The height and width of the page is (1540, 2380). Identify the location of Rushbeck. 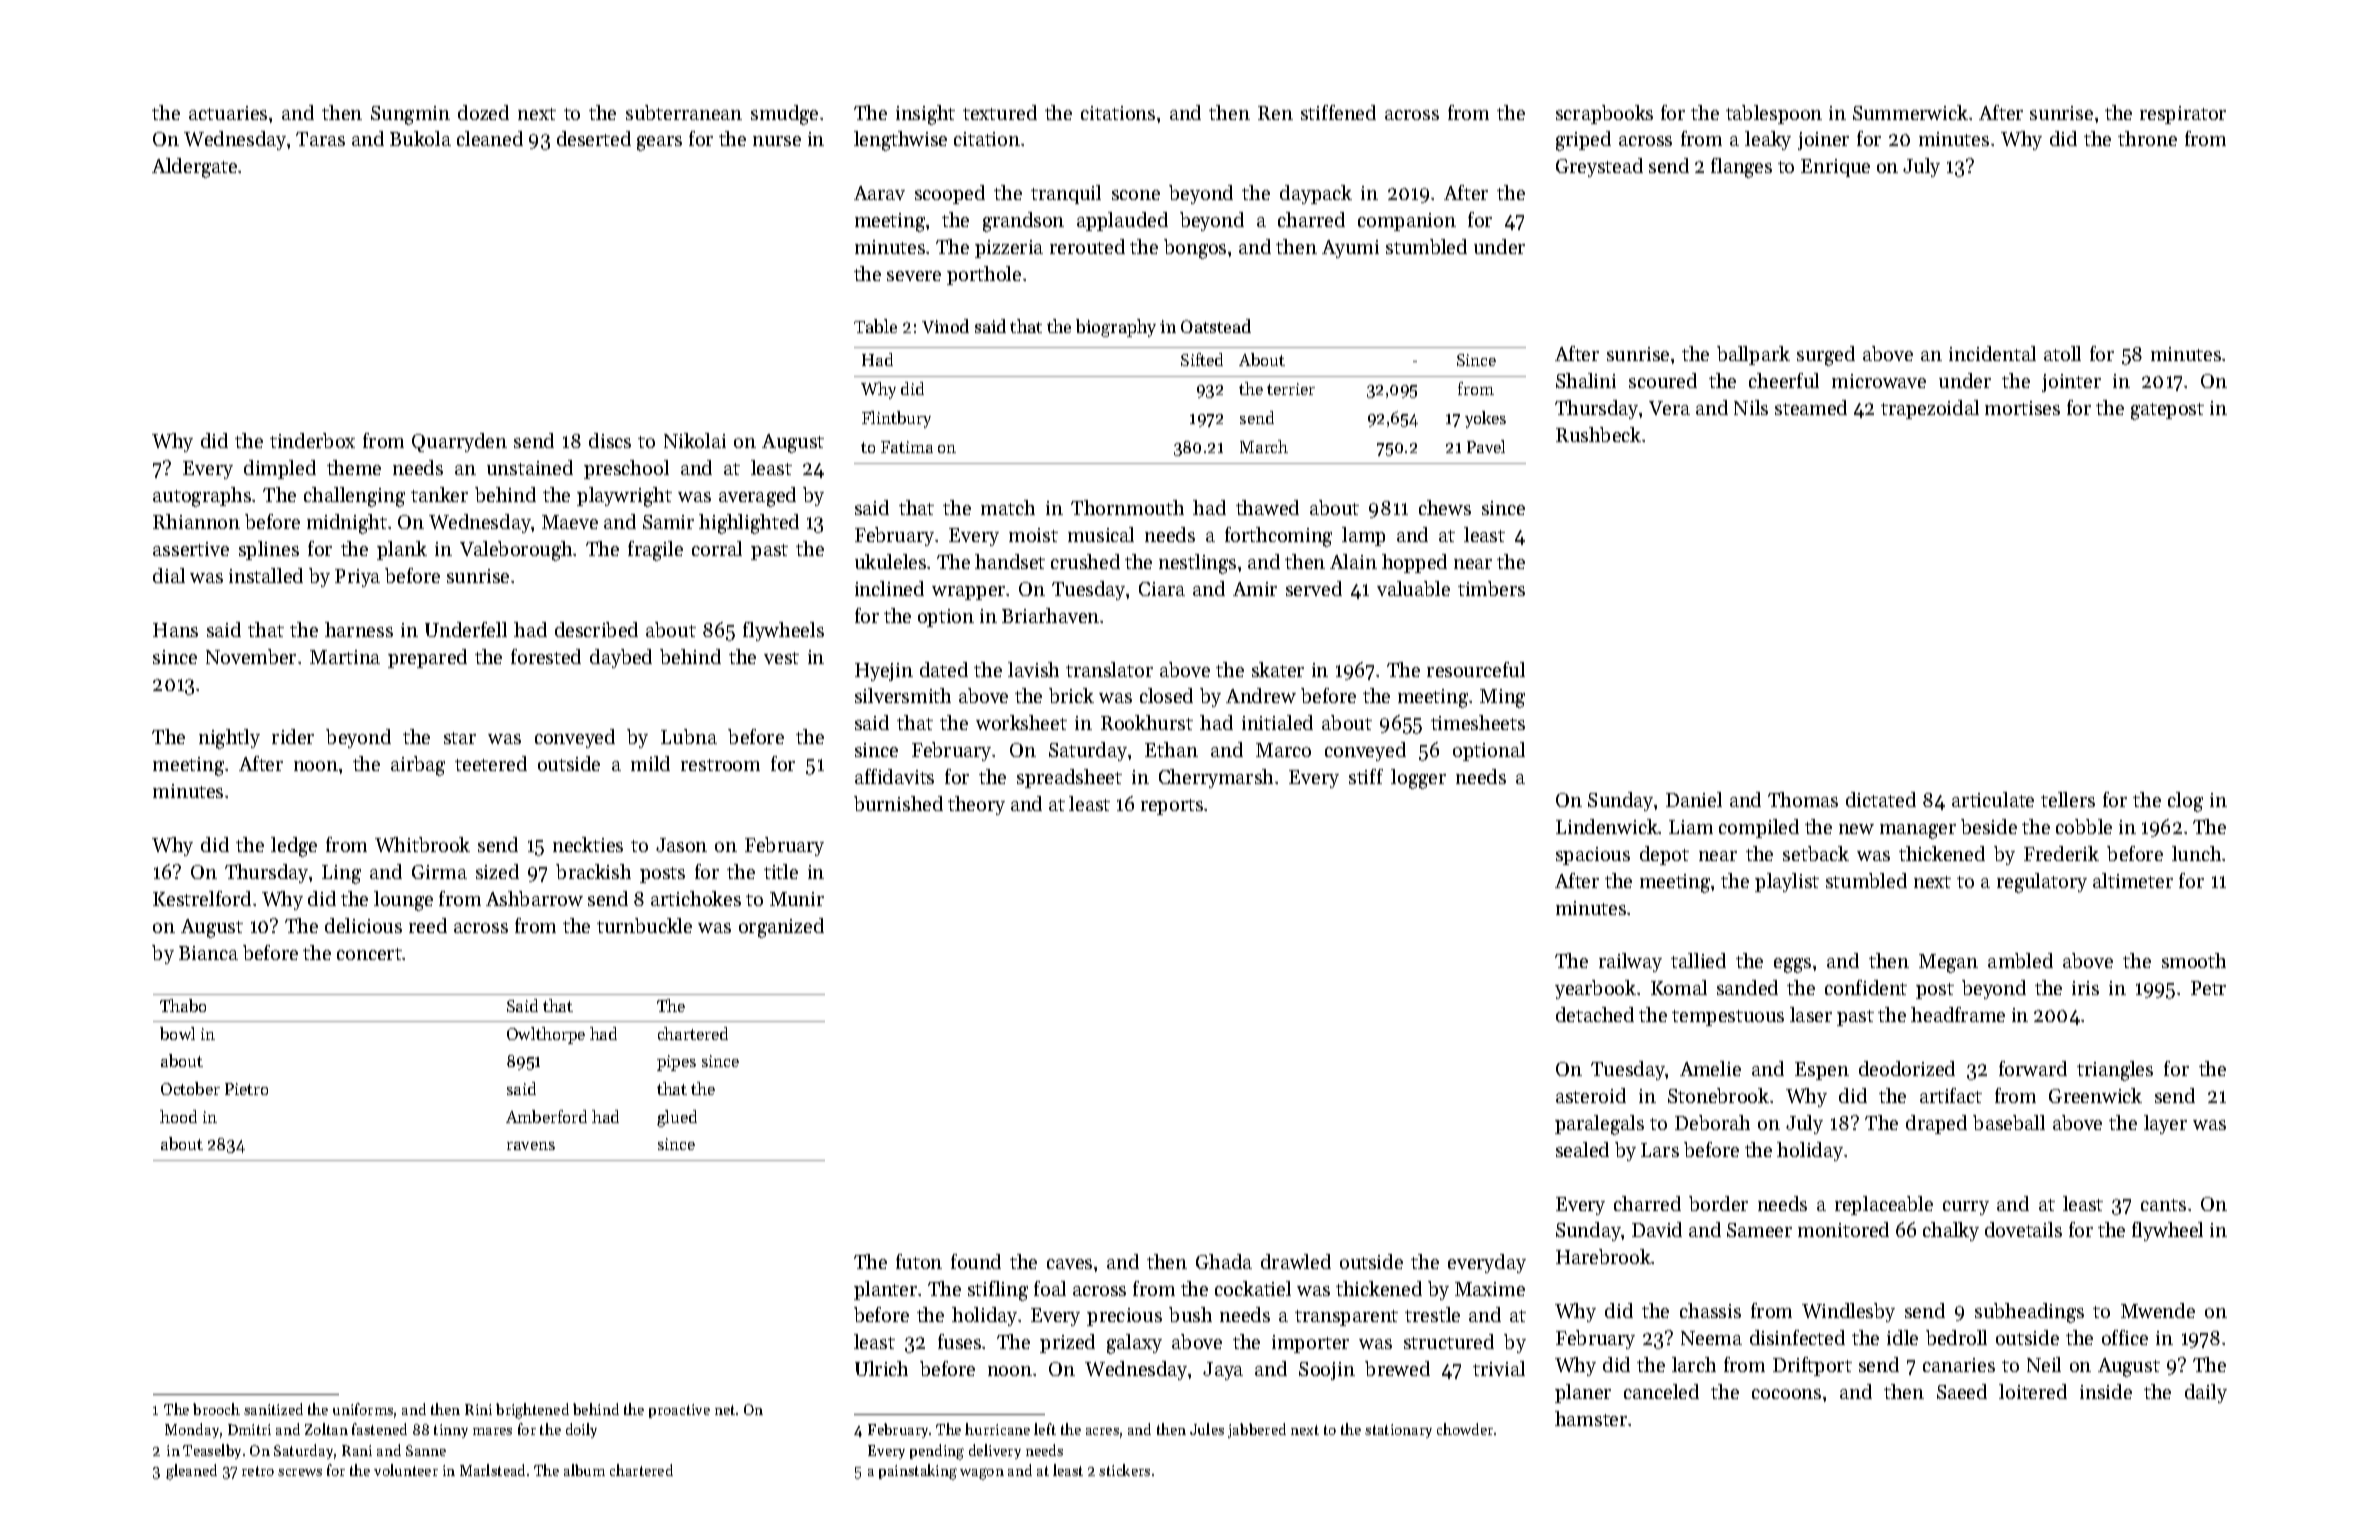
(1598, 434).
